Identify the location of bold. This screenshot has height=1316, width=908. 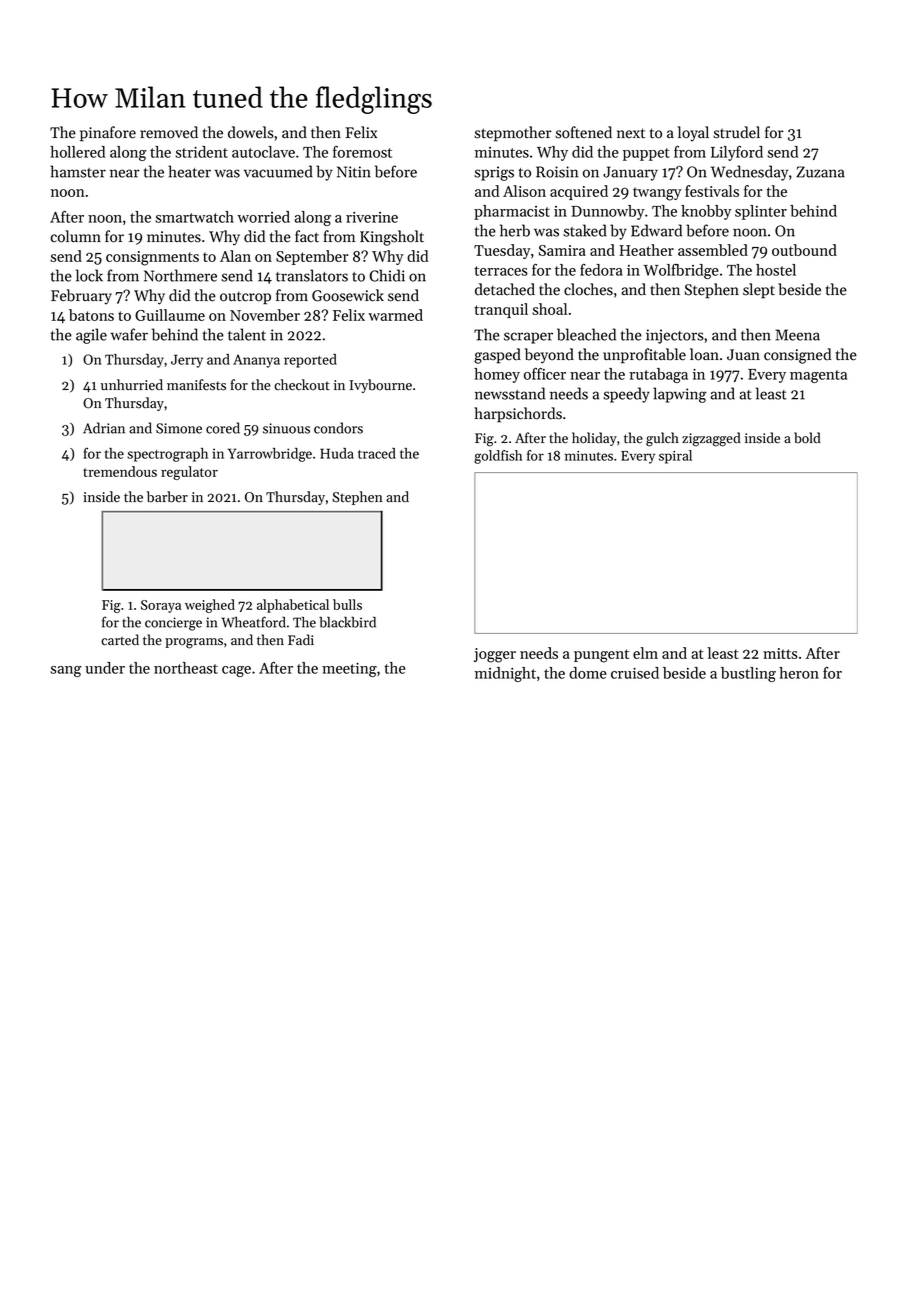
(807, 438).
